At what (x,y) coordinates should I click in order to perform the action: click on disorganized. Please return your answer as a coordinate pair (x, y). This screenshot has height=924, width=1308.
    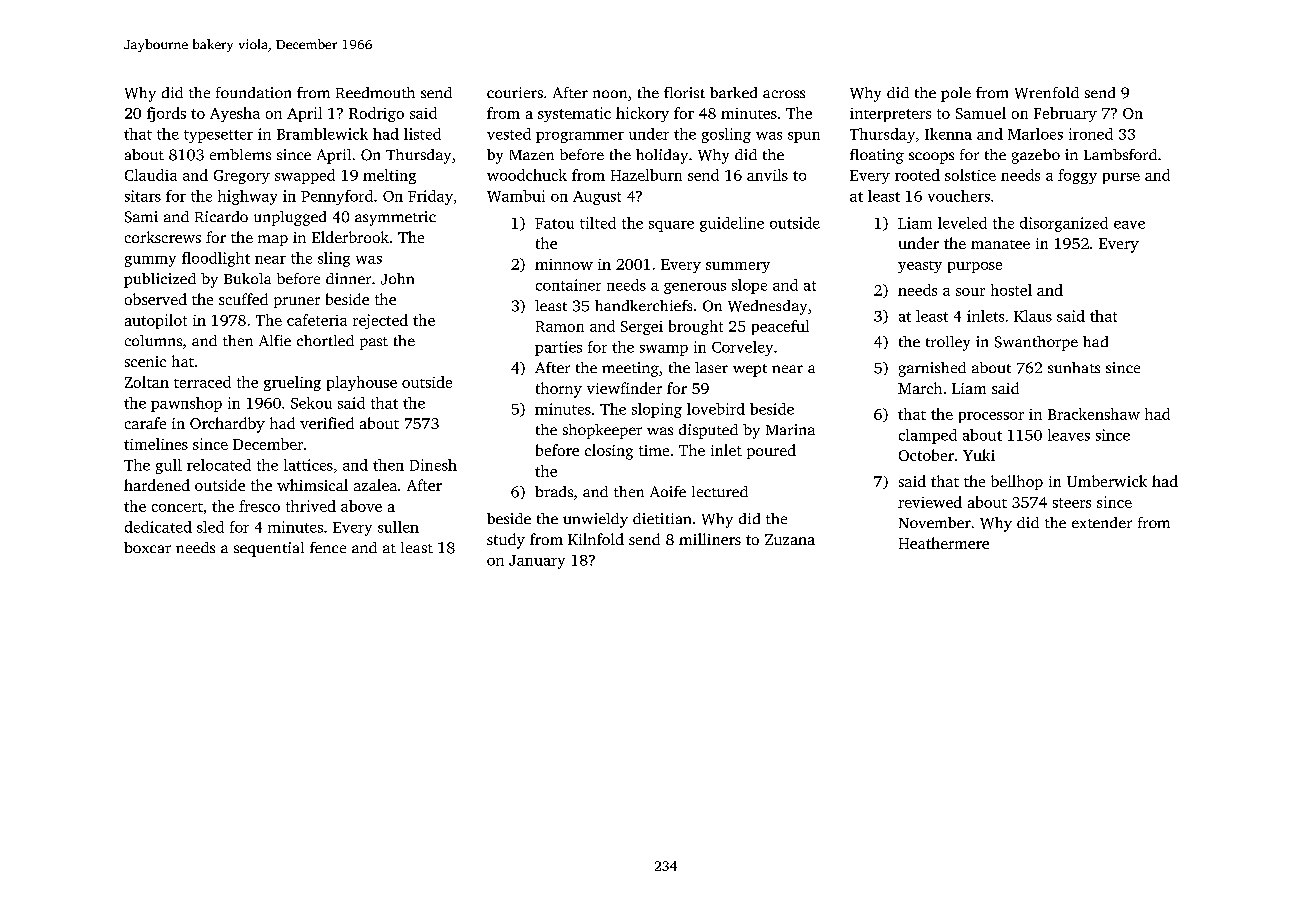
    Looking at the image, I should click on (1064, 224).
